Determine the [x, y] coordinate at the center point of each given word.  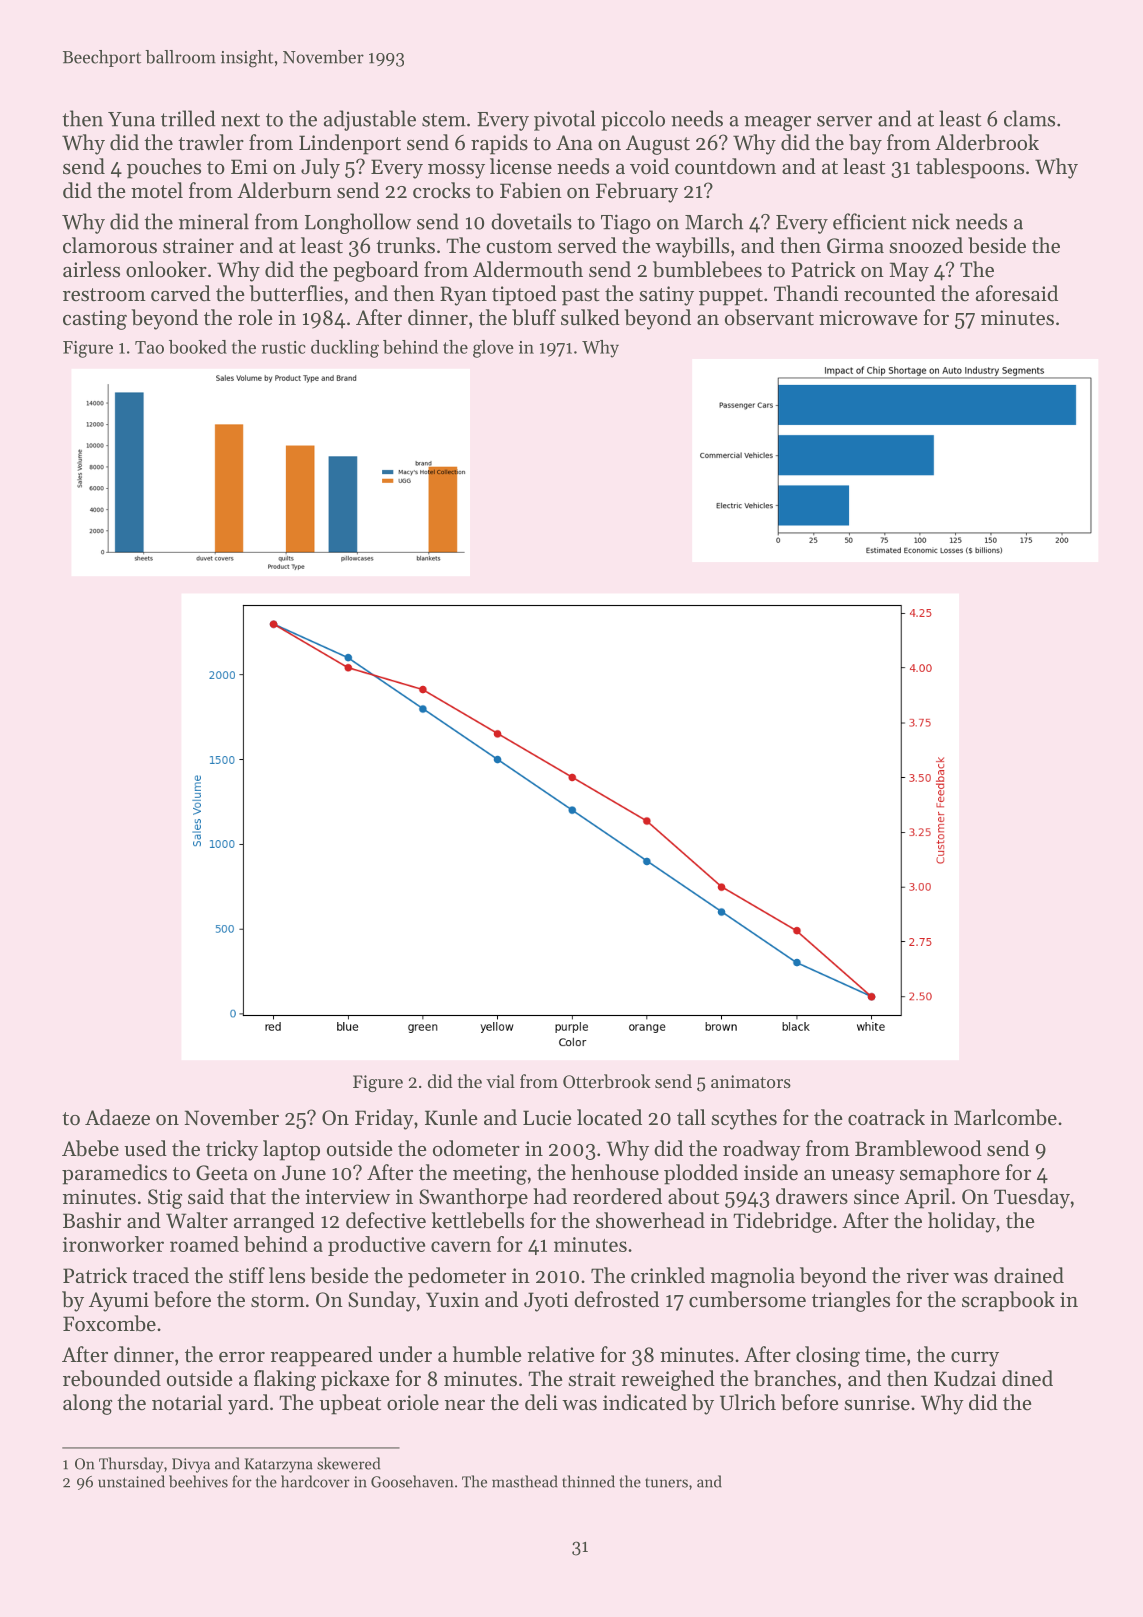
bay [865, 144]
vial [500, 1081]
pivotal [565, 120]
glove [493, 349]
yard [248, 1404]
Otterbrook [607, 1081]
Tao [149, 347]
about [693, 1196]
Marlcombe [1005, 1117]
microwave [868, 318]
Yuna [131, 119]
